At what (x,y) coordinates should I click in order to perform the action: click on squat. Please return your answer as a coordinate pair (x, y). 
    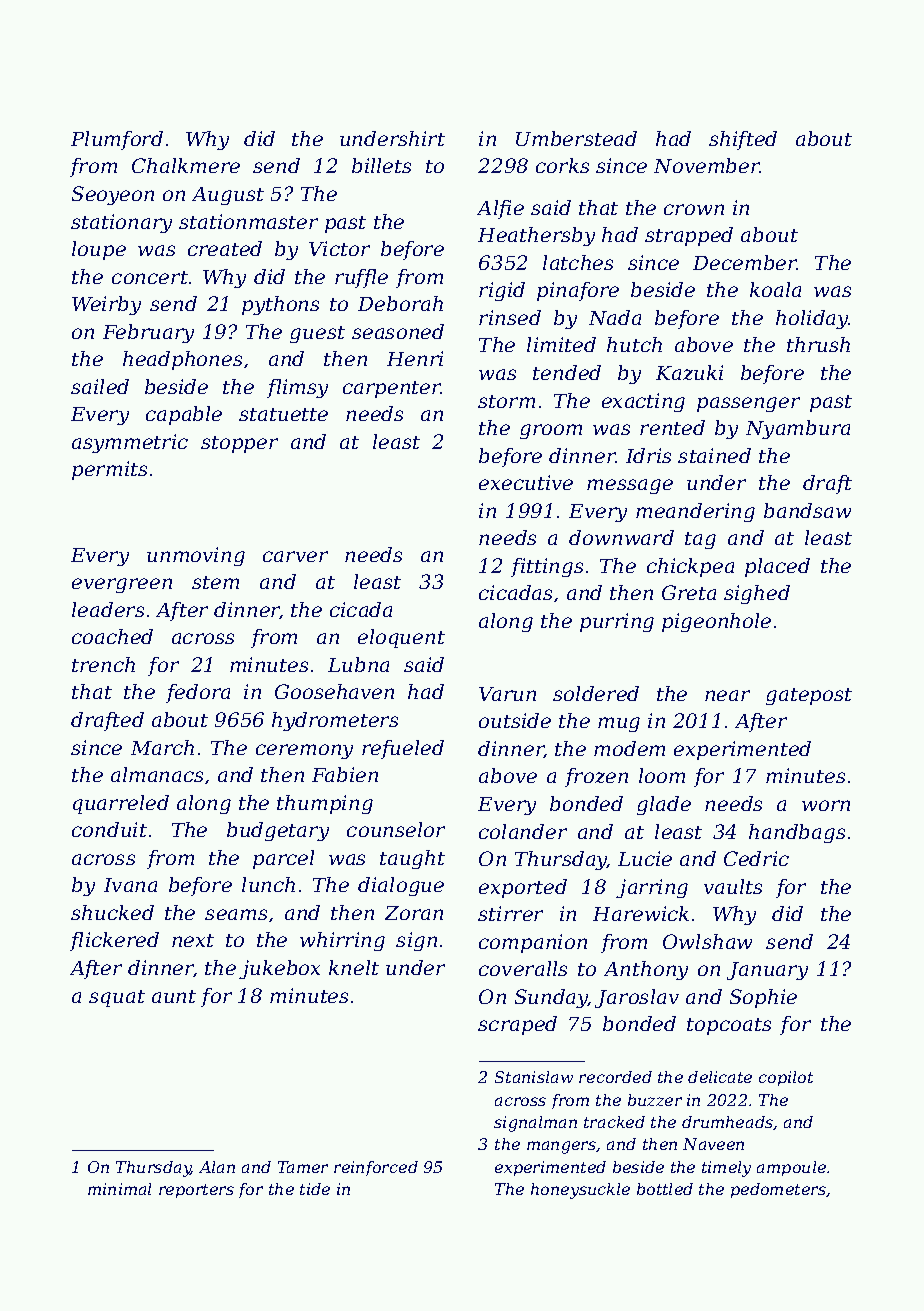
    Looking at the image, I should click on (117, 998).
